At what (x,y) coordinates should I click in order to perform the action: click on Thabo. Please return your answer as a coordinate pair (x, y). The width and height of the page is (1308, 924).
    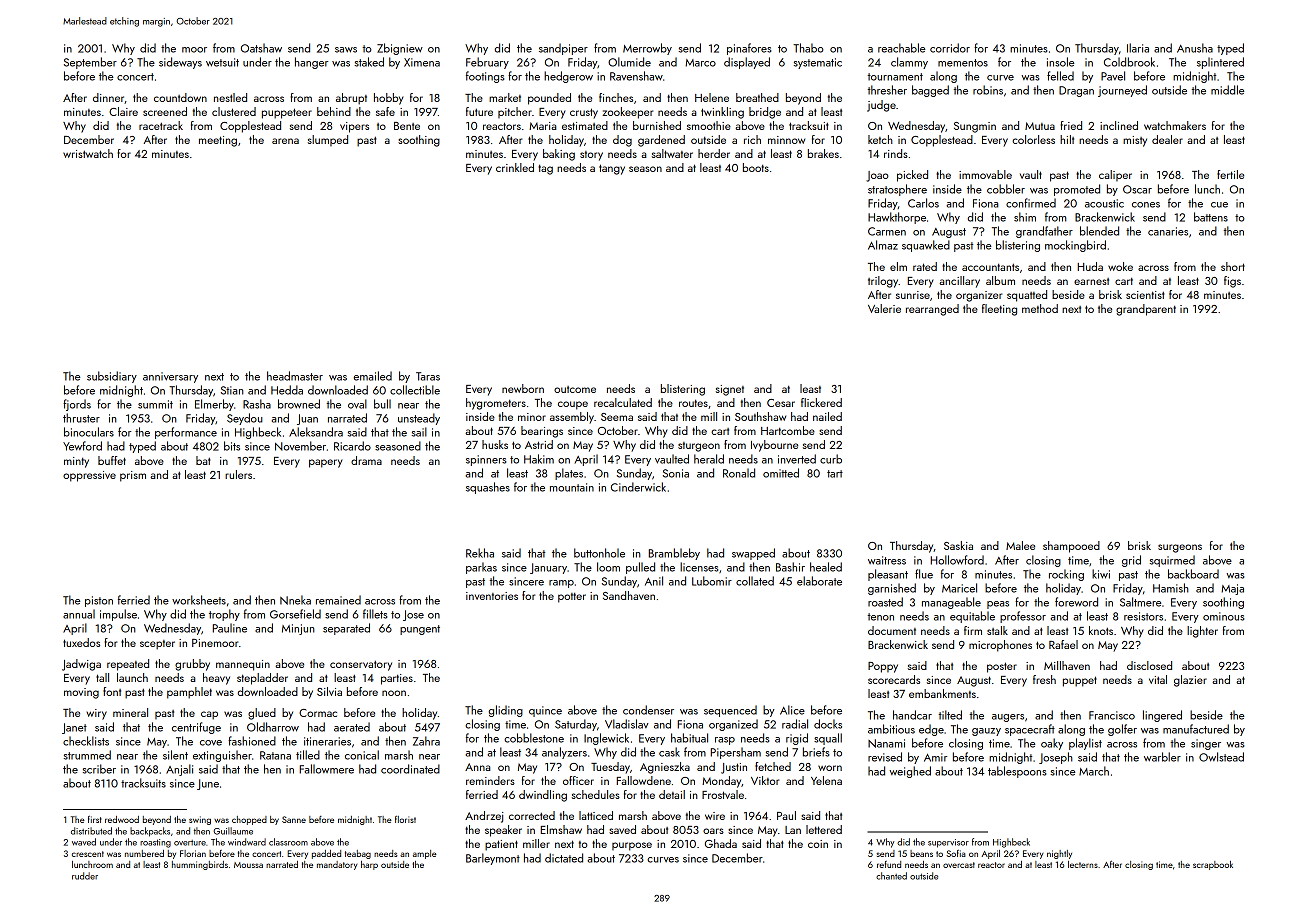
    Looking at the image, I should click on (808, 48).
